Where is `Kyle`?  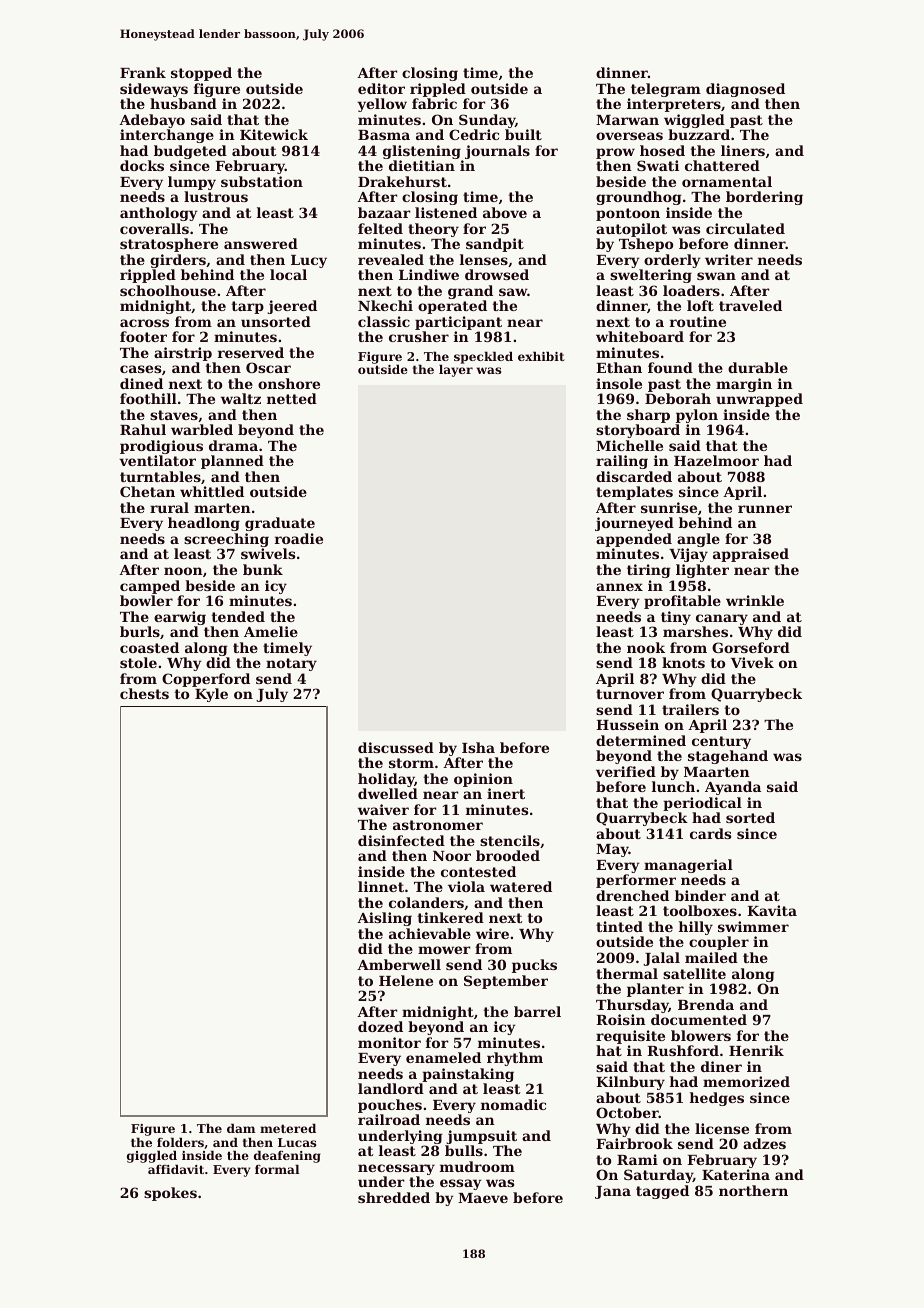
Kyle is located at coordinates (211, 695).
